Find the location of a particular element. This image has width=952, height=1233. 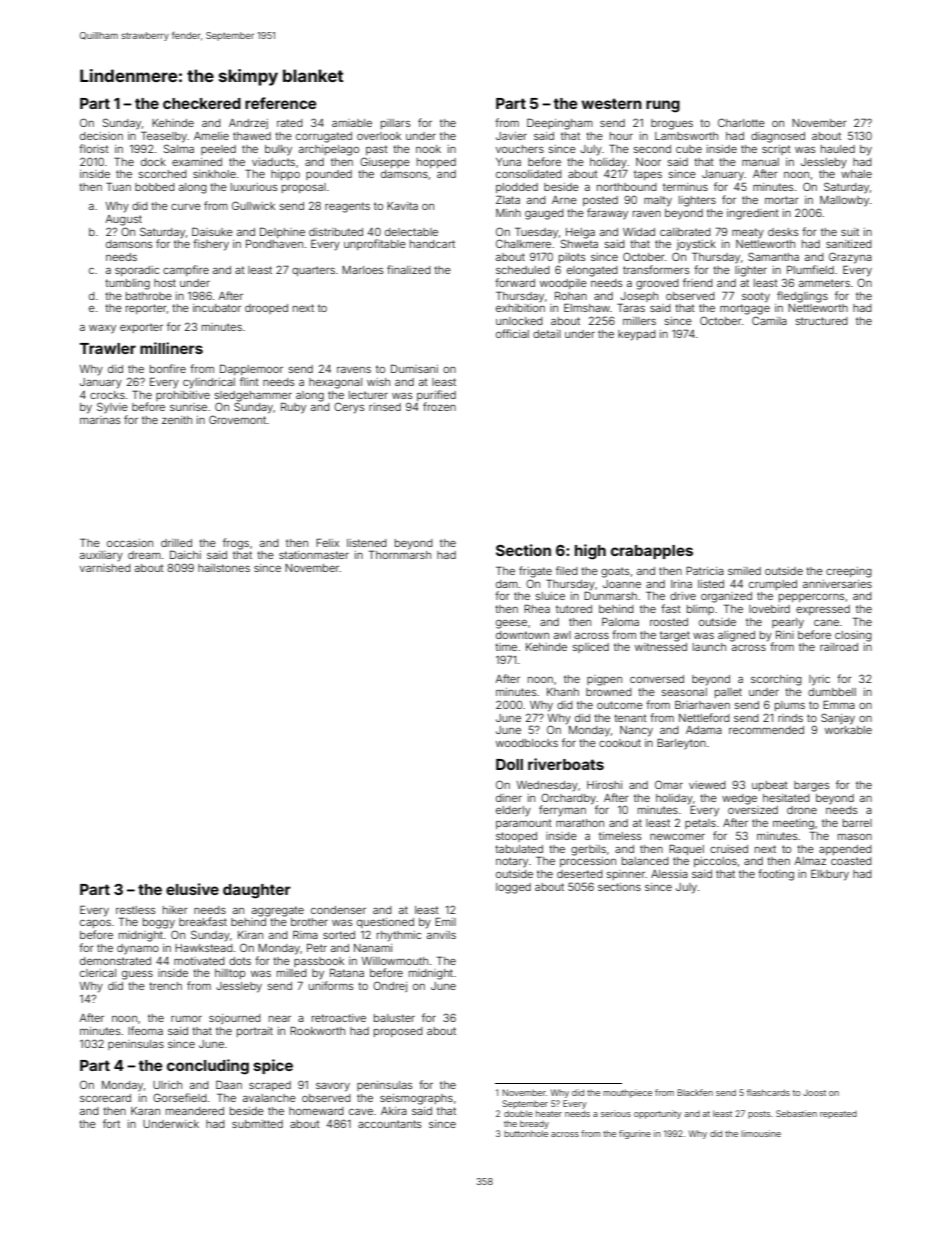

limousine is located at coordinates (761, 1133).
